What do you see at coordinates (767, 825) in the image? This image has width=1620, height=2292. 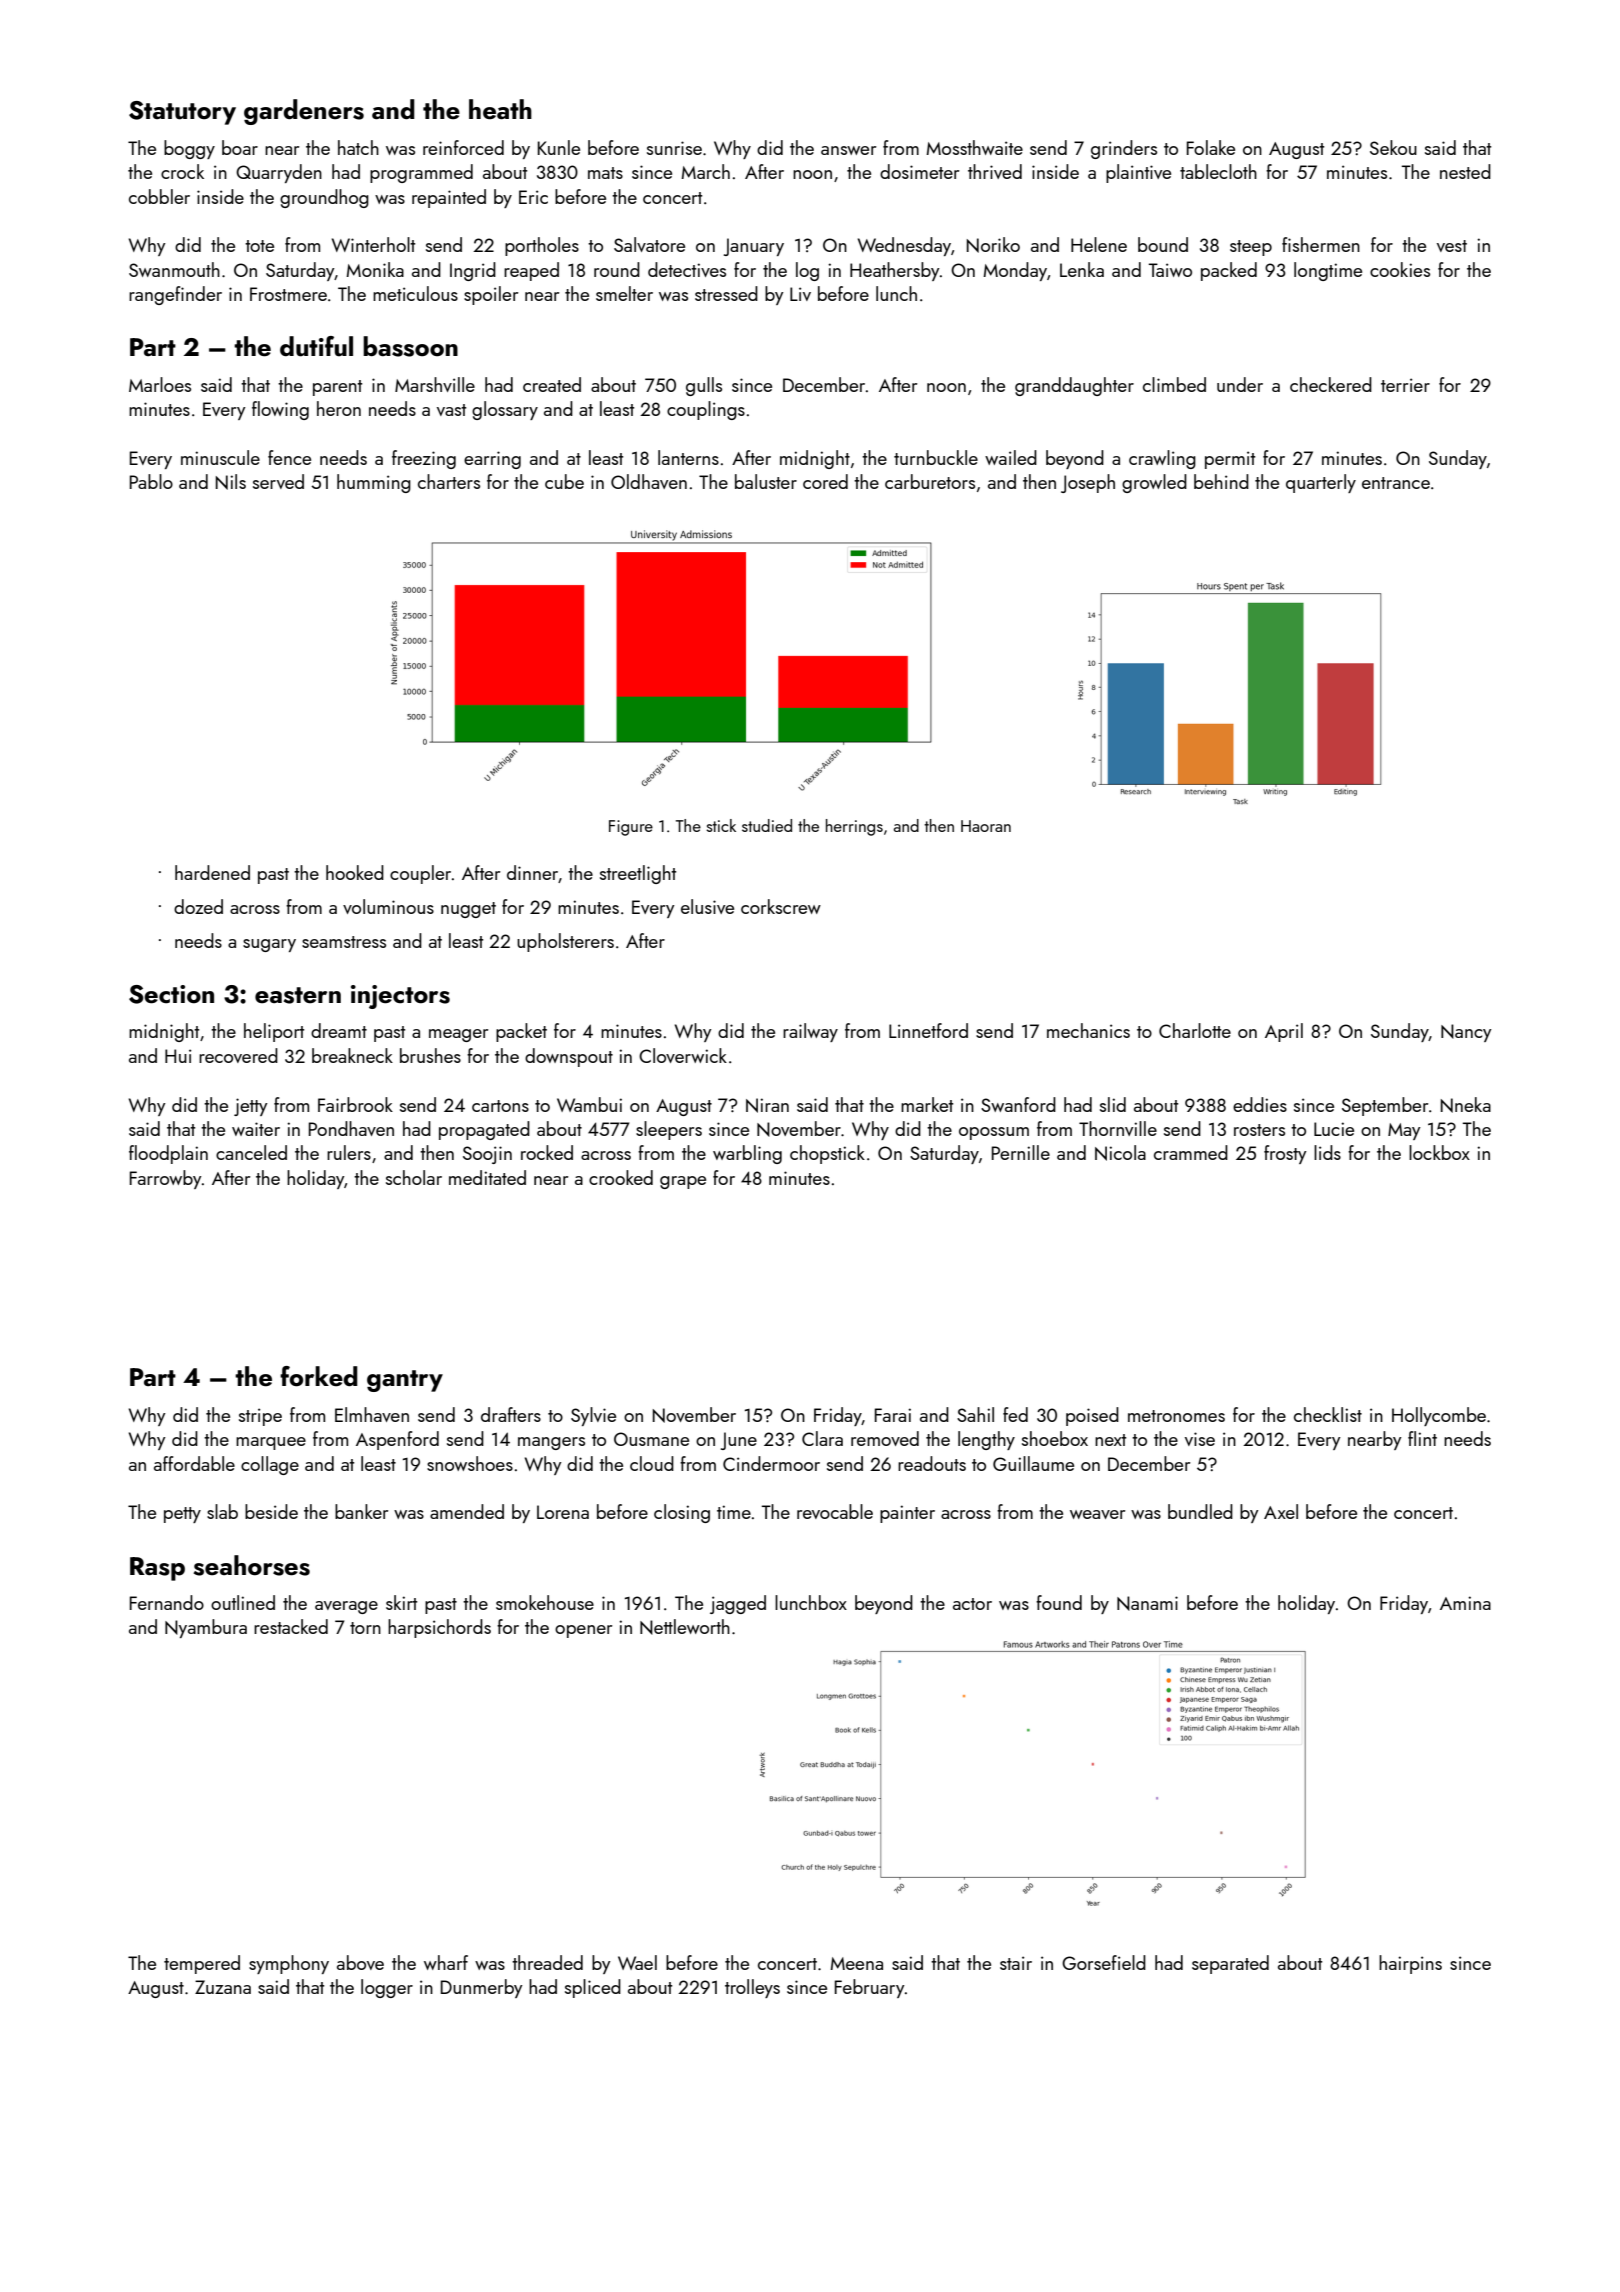 I see `studied` at bounding box center [767, 825].
